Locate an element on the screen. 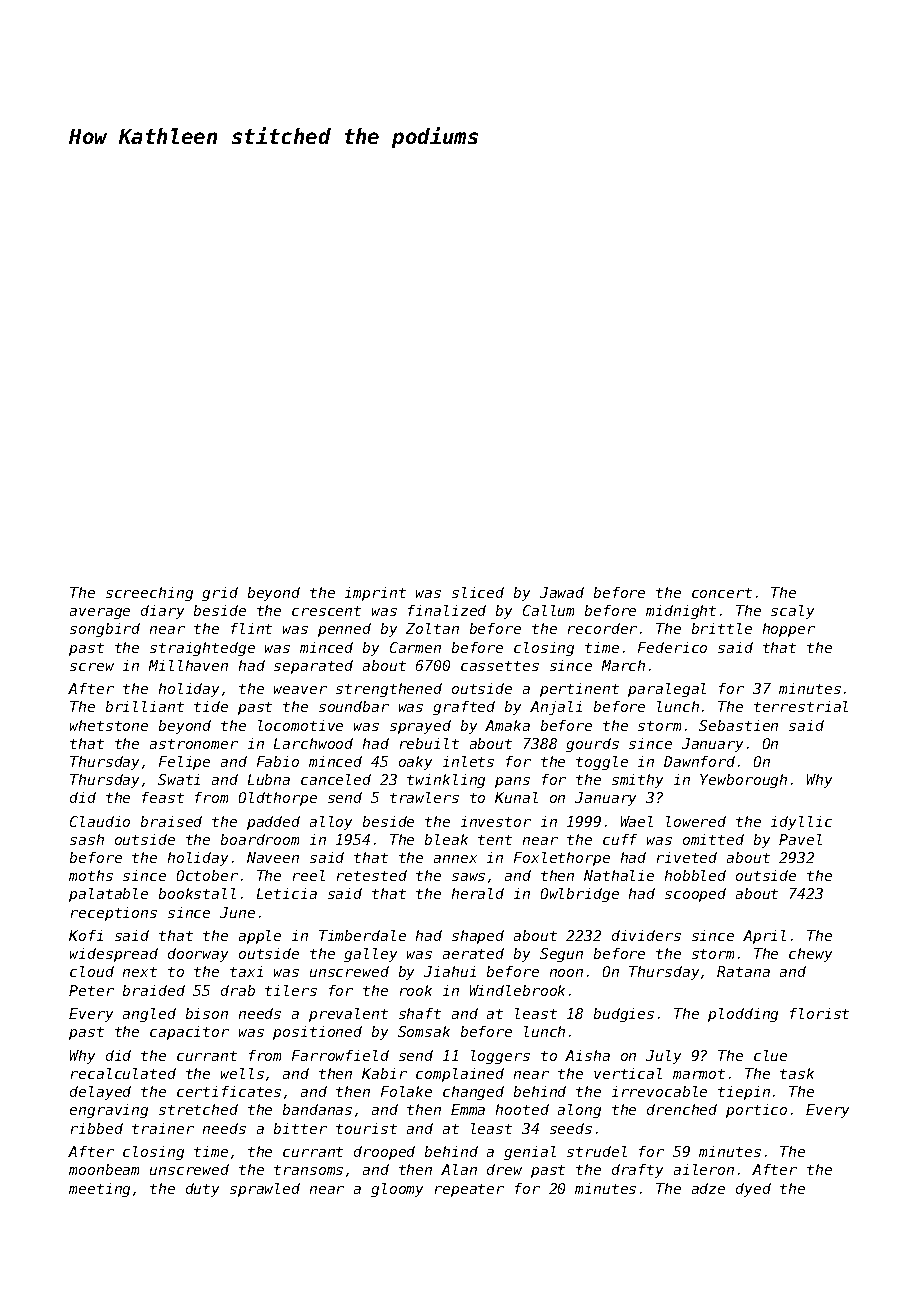 This screenshot has height=1308, width=924. paralegal is located at coordinates (667, 690).
